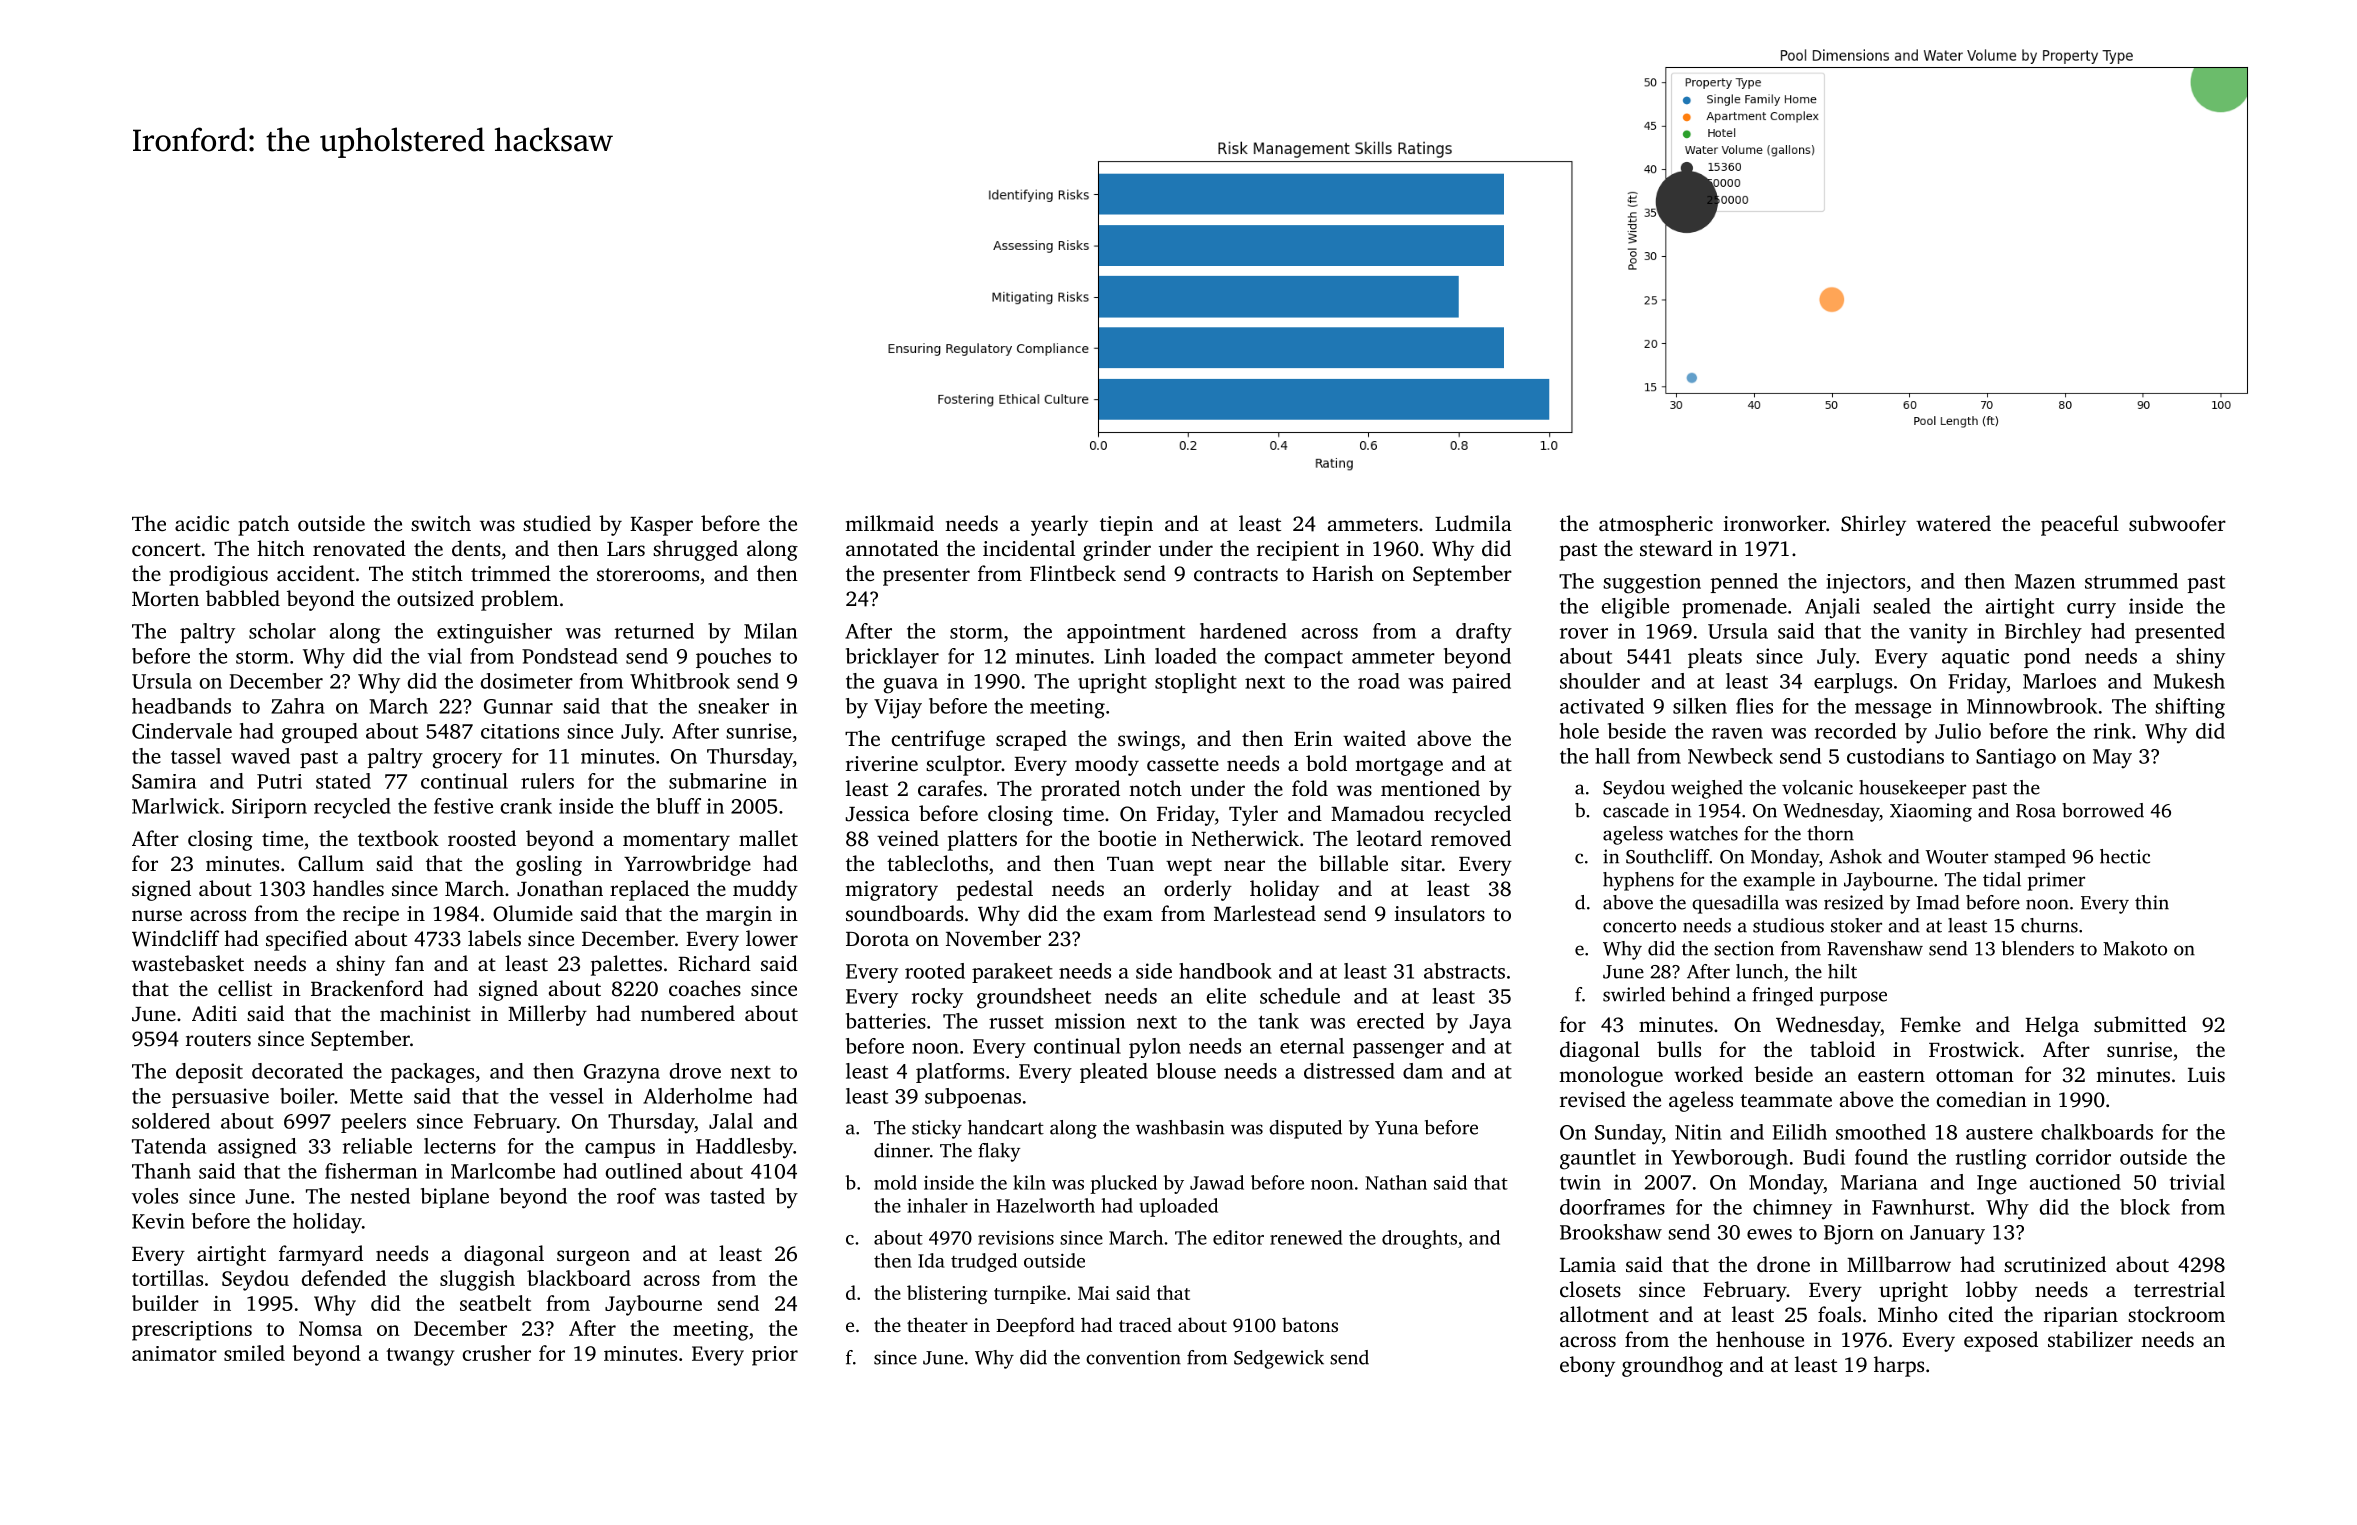 The image size is (2357, 1525). What do you see at coordinates (437, 573) in the screenshot?
I see `stitch` at bounding box center [437, 573].
